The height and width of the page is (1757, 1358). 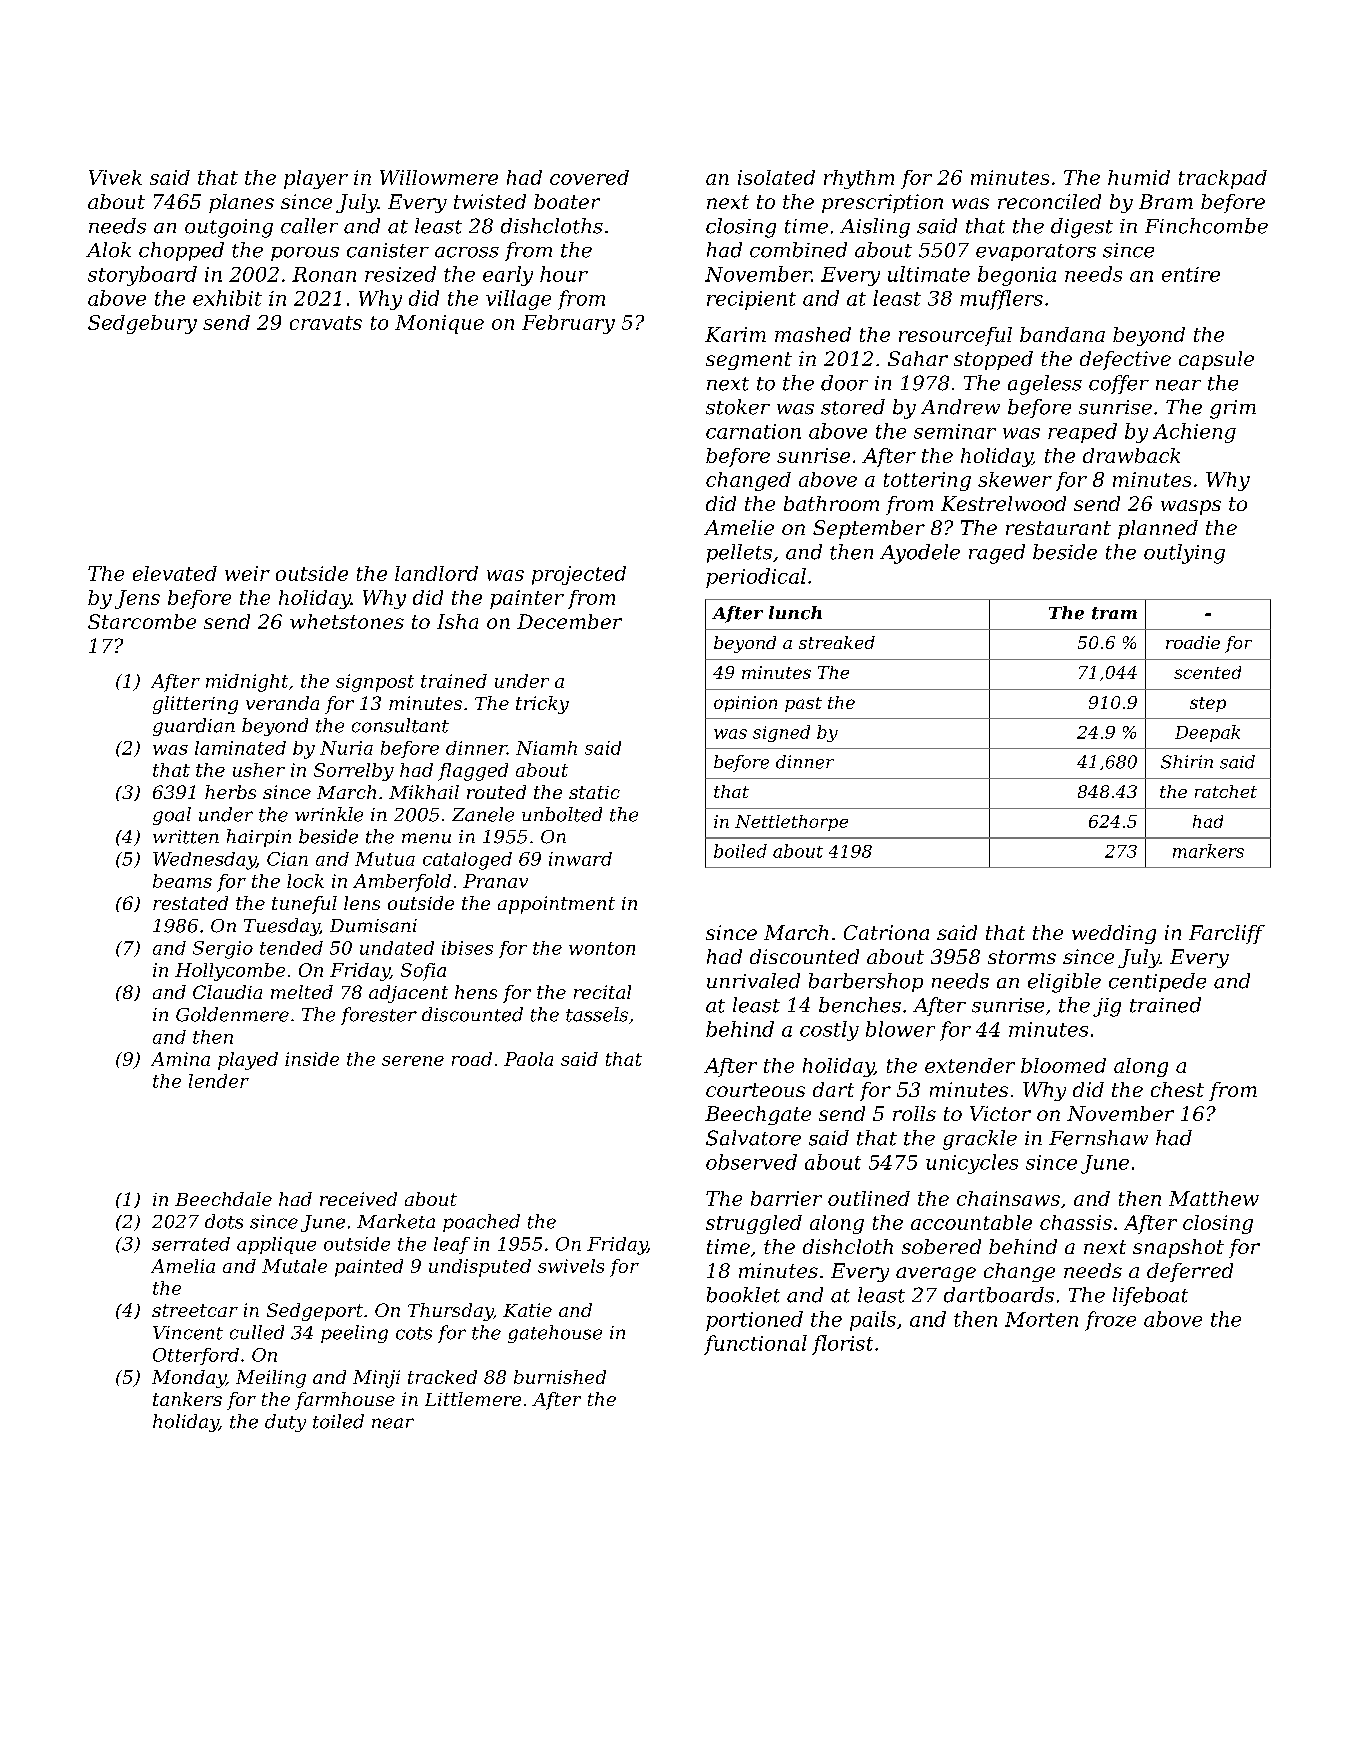 What do you see at coordinates (1064, 983) in the page?
I see `eligible` at bounding box center [1064, 983].
